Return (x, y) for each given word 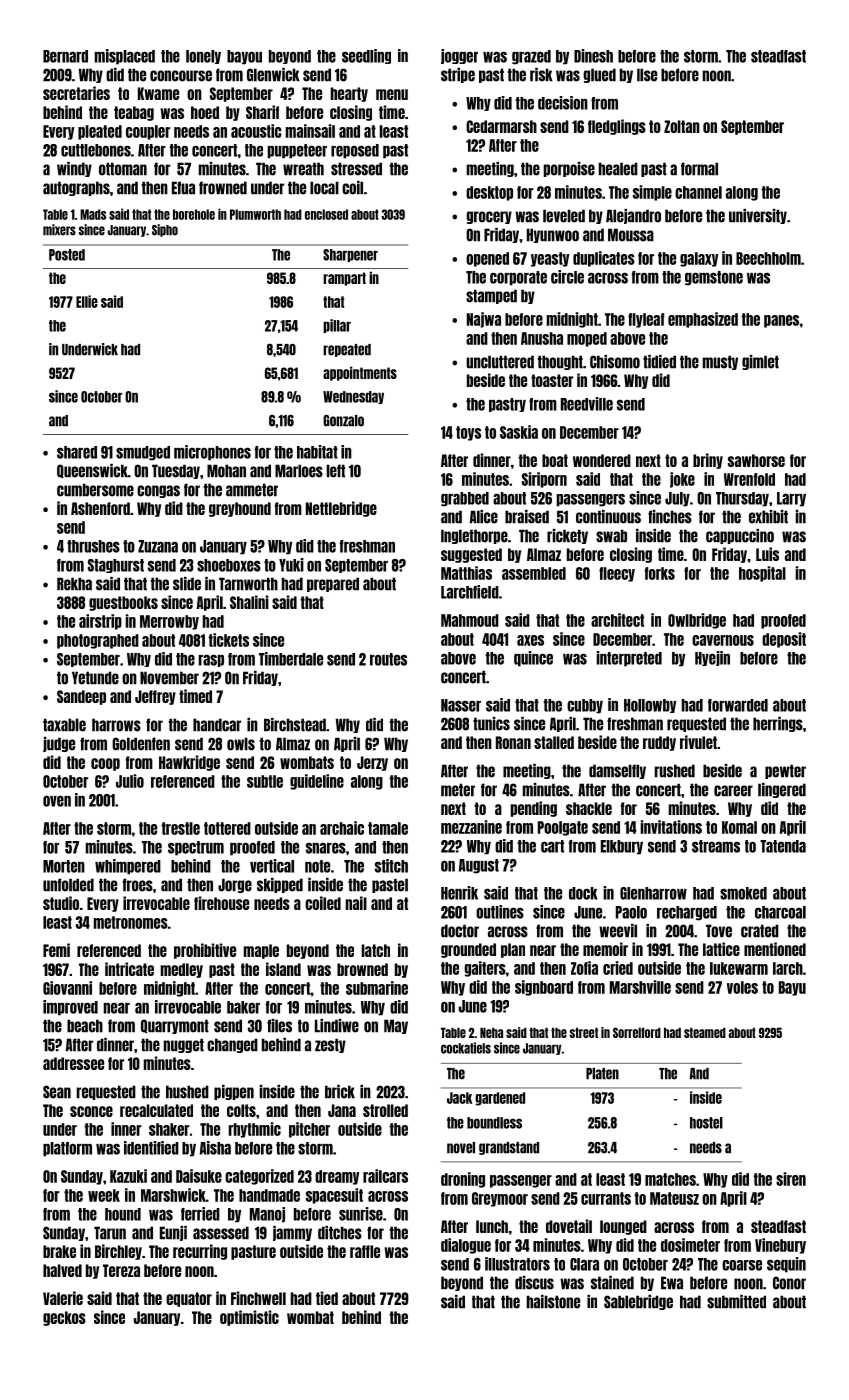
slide (187, 584)
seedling (366, 56)
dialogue (466, 1246)
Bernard (65, 56)
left (336, 471)
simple (652, 193)
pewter (785, 771)
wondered (602, 460)
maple (261, 951)
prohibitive (205, 951)
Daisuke (199, 1176)
